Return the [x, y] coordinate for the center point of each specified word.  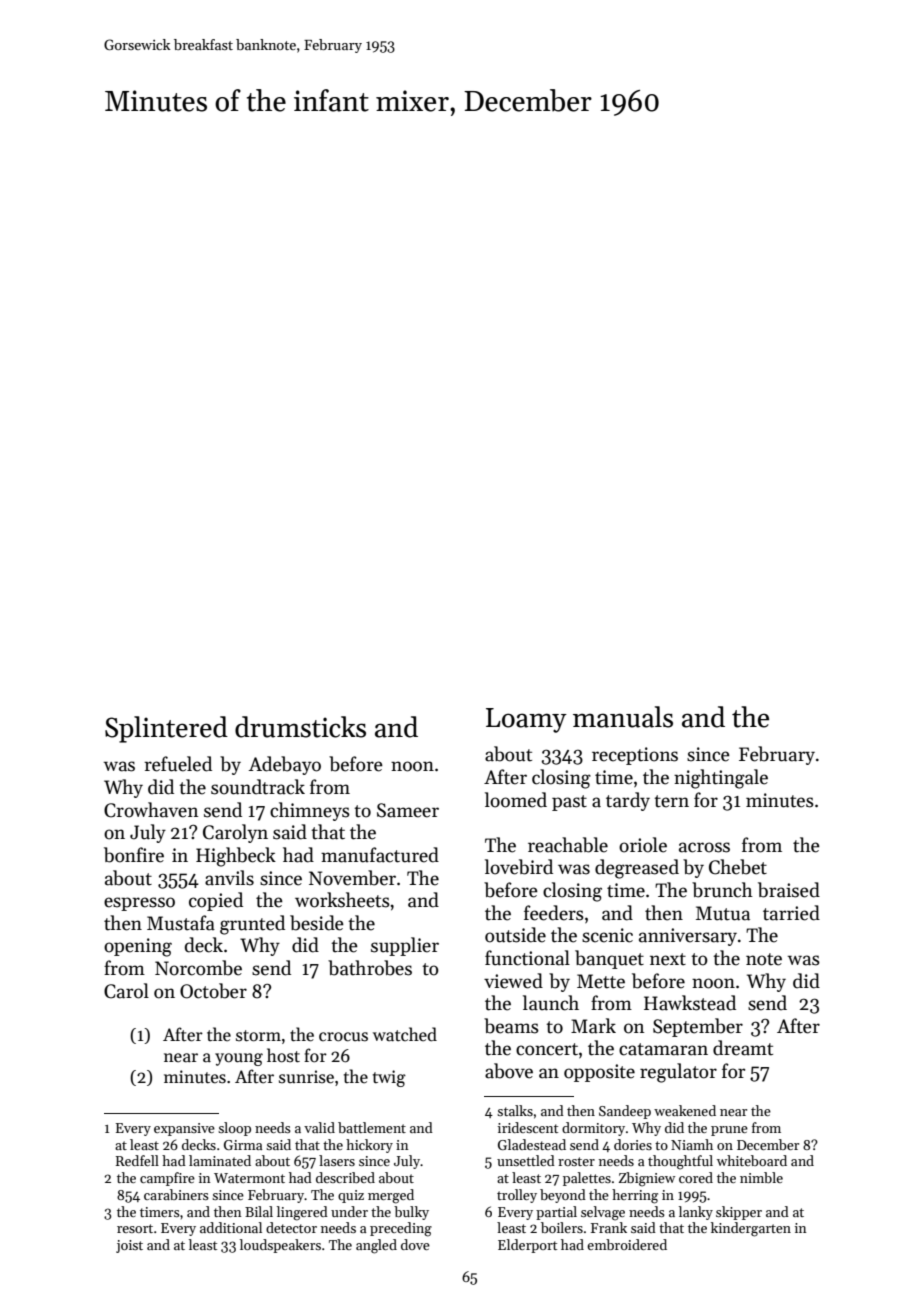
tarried [791, 913]
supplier [405, 946]
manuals [623, 717]
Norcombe [198, 968]
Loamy [526, 720]
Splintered [166, 729]
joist [129, 1246]
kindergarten [751, 1229]
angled [376, 1246]
